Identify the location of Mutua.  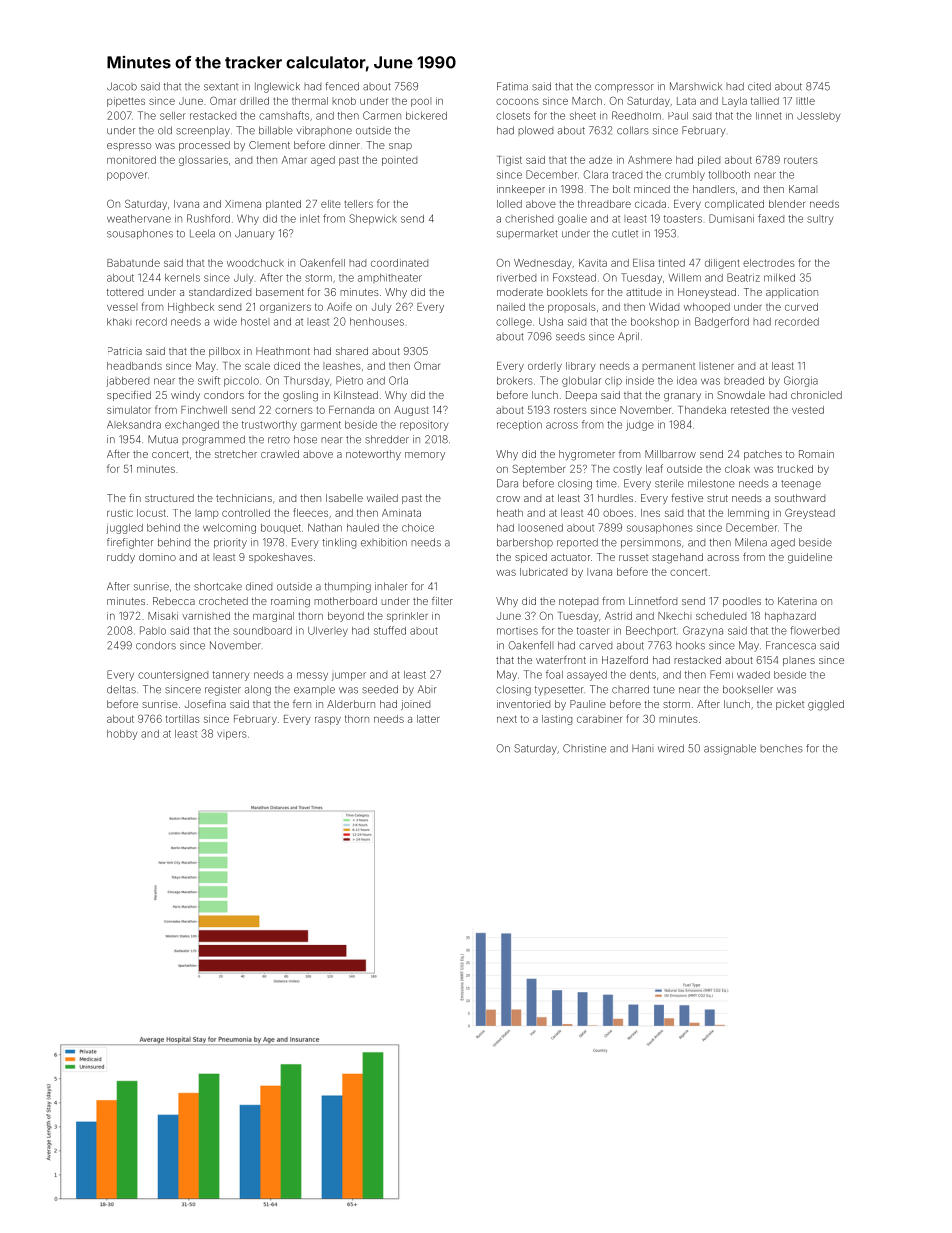
(163, 439).
